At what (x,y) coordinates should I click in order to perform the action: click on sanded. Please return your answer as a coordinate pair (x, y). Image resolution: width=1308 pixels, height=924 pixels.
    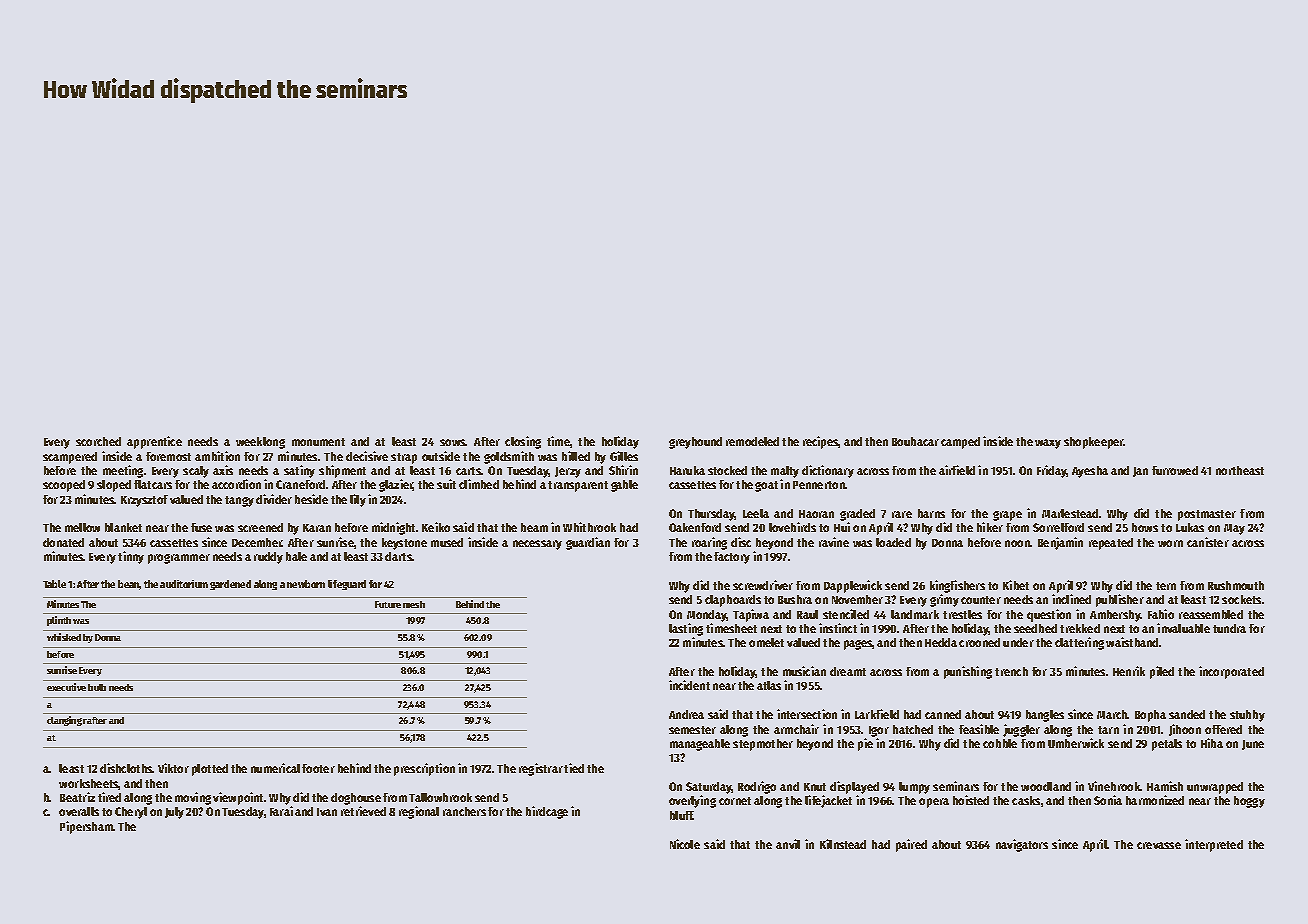
    Looking at the image, I should click on (1187, 714).
